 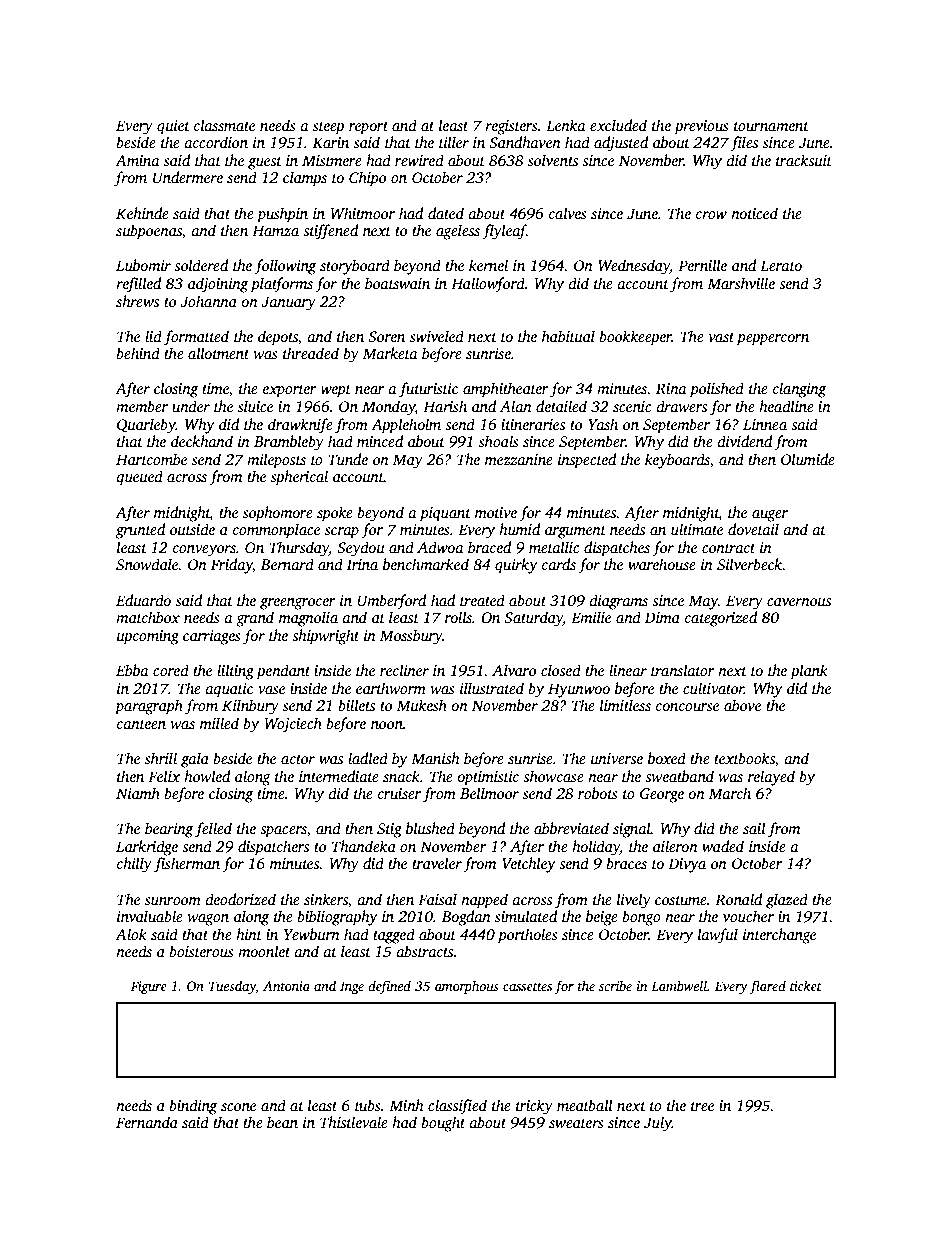 I want to click on clanging, so click(x=799, y=390).
